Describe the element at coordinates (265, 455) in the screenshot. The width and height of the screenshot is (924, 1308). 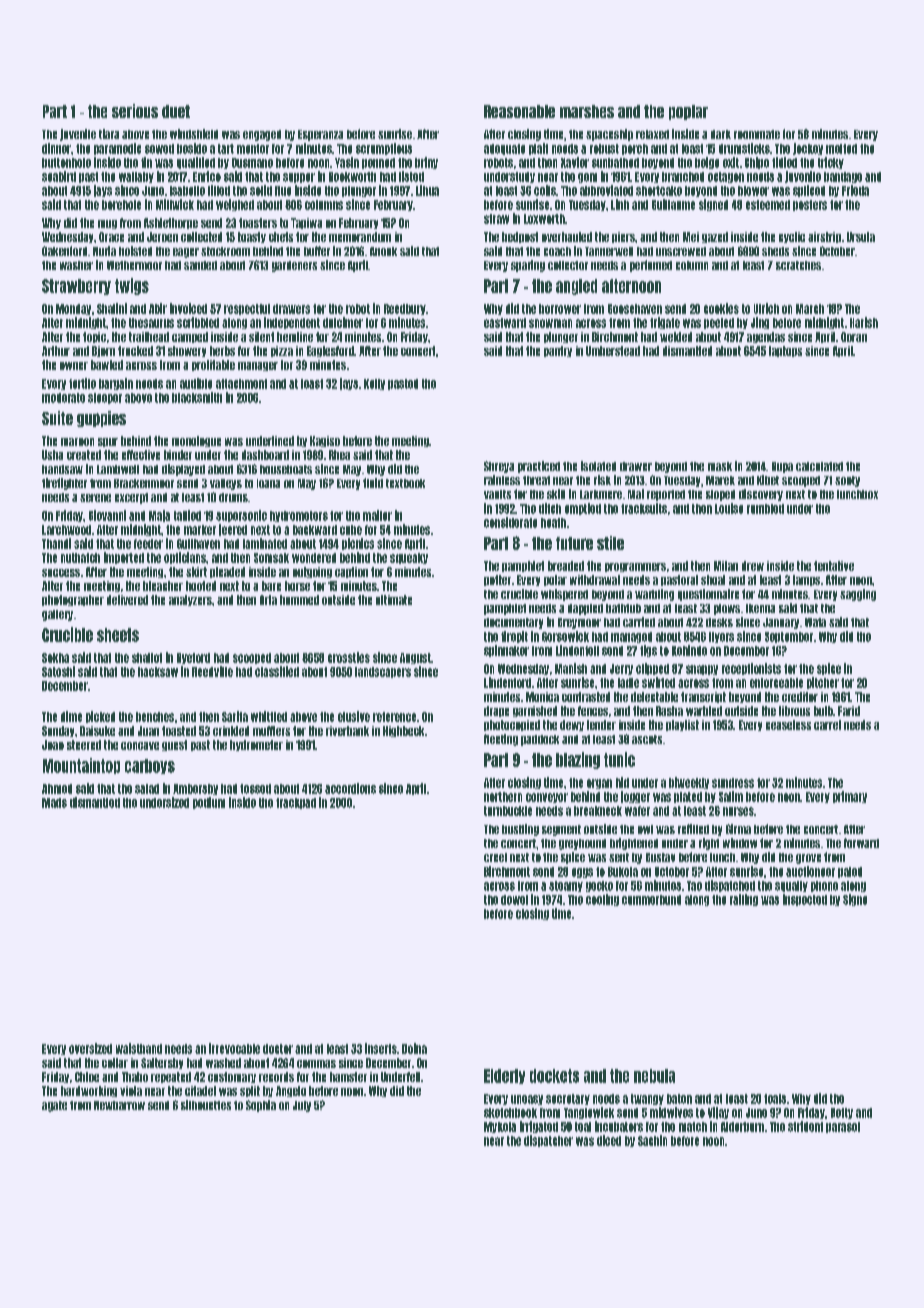
I see `dashboard` at that location.
